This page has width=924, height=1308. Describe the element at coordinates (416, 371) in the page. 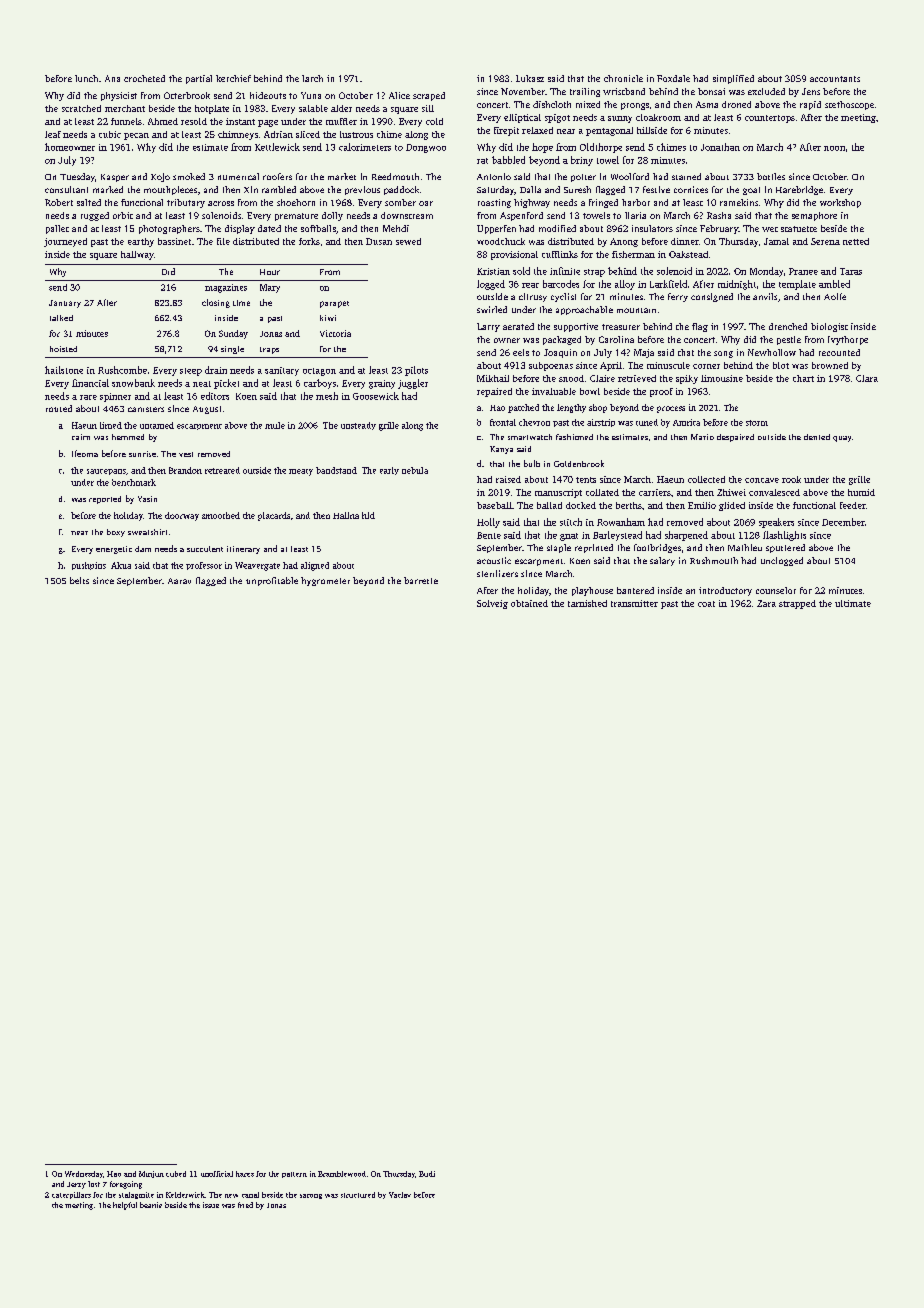

I see `pilots` at that location.
